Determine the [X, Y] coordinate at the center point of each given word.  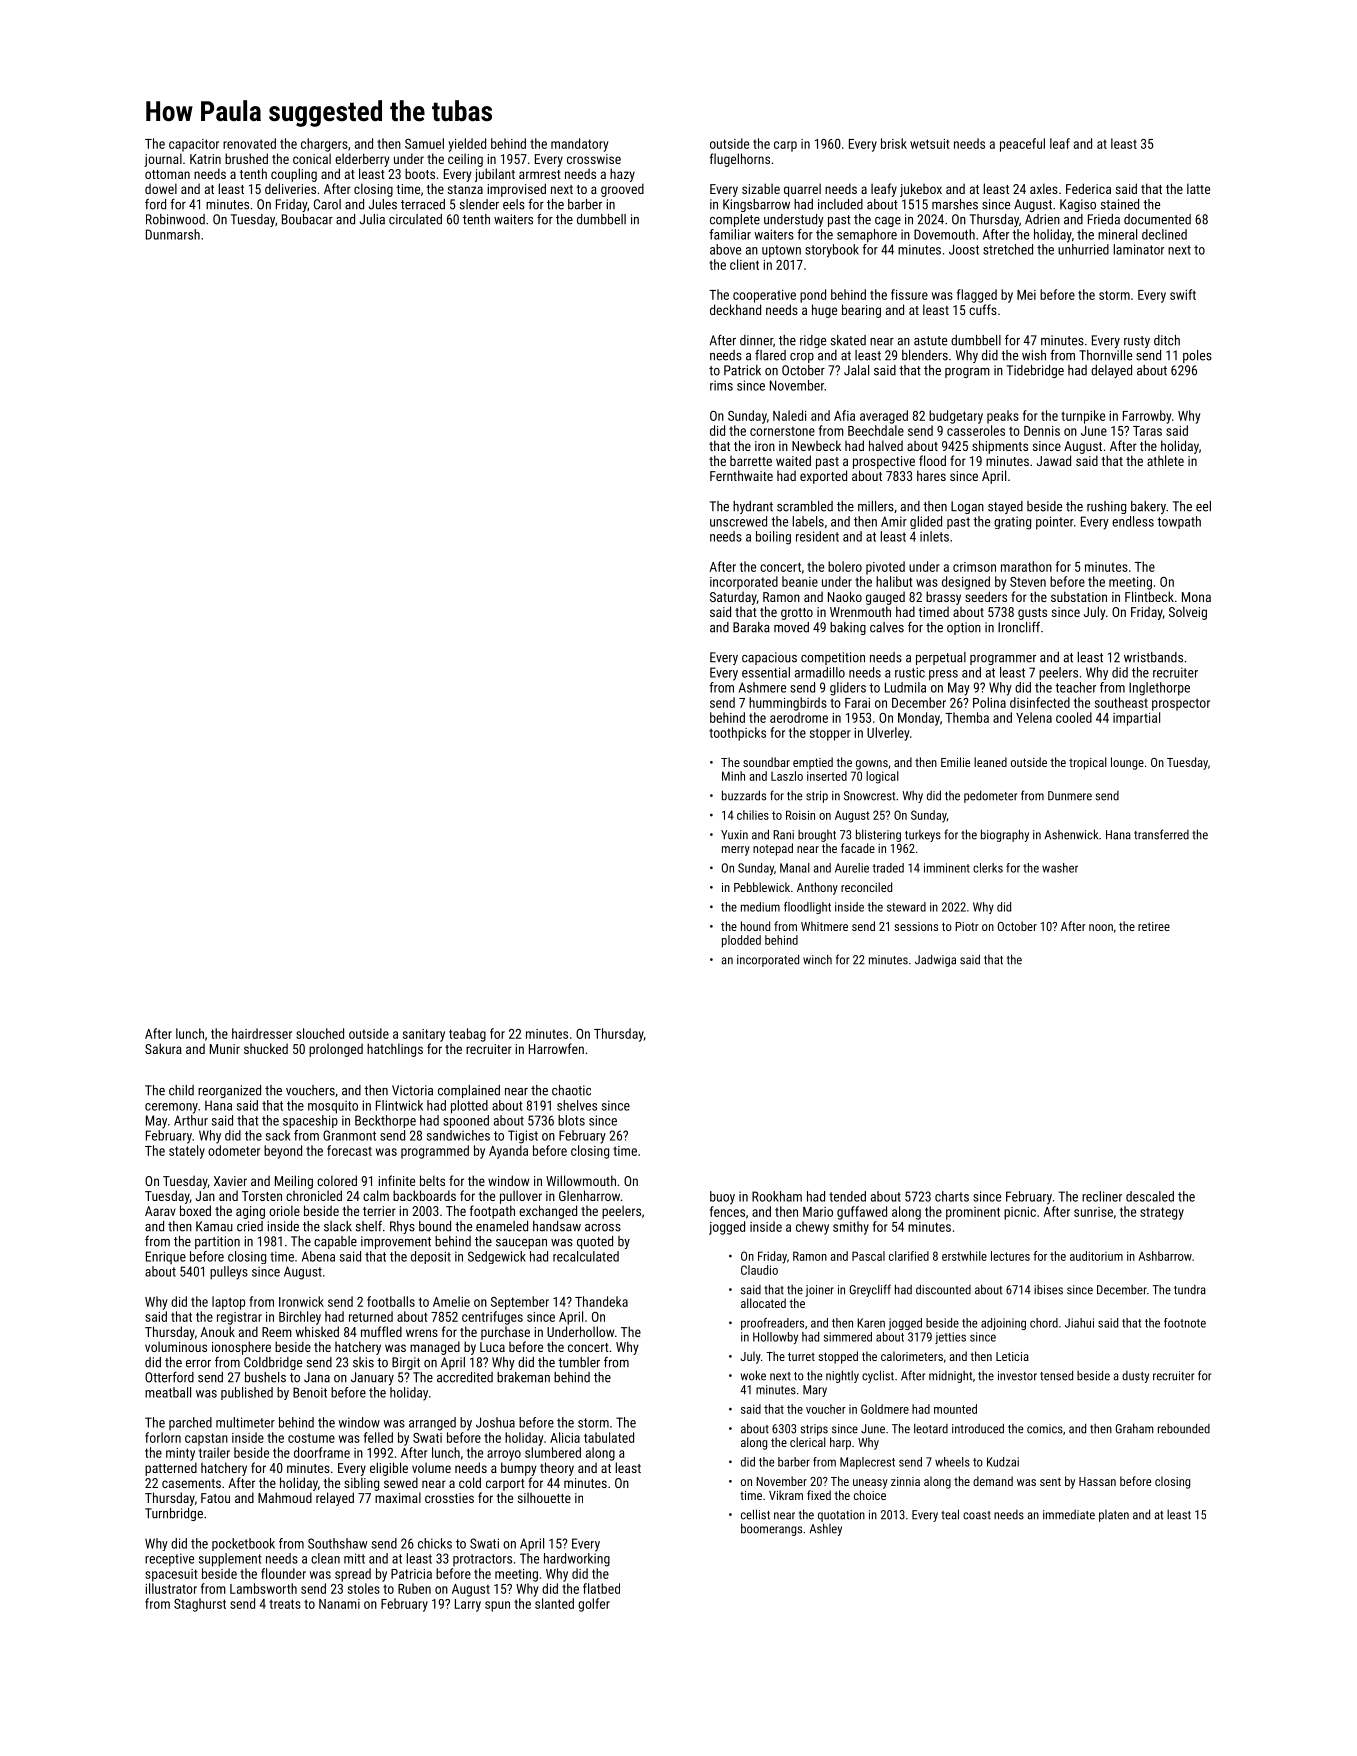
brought [817, 836]
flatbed [601, 1588]
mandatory [579, 145]
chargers [324, 145]
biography [1005, 835]
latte [1198, 188]
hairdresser [262, 1033]
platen [1114, 1516]
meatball [168, 1392]
